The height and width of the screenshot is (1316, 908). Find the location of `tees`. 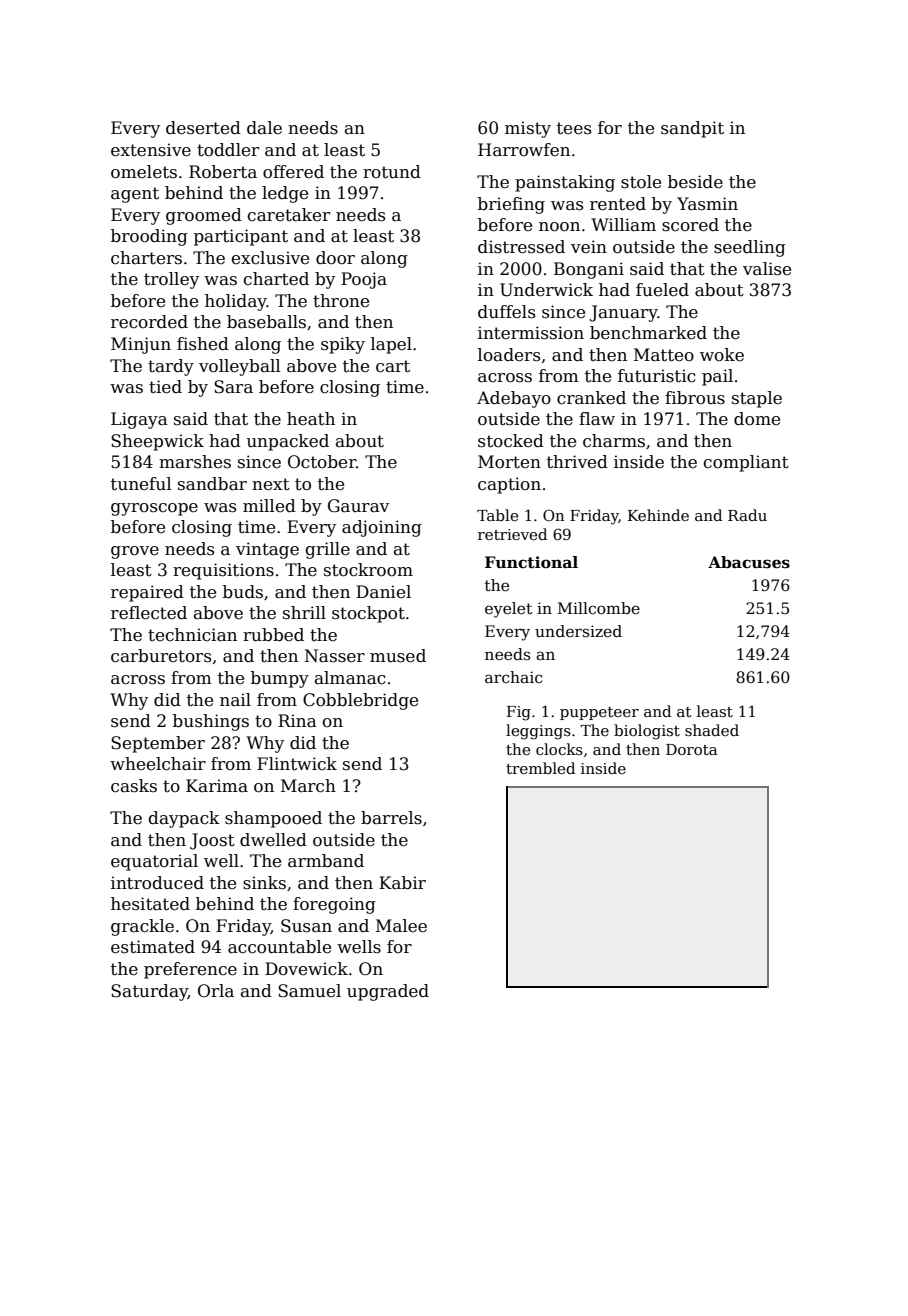

tees is located at coordinates (574, 128).
